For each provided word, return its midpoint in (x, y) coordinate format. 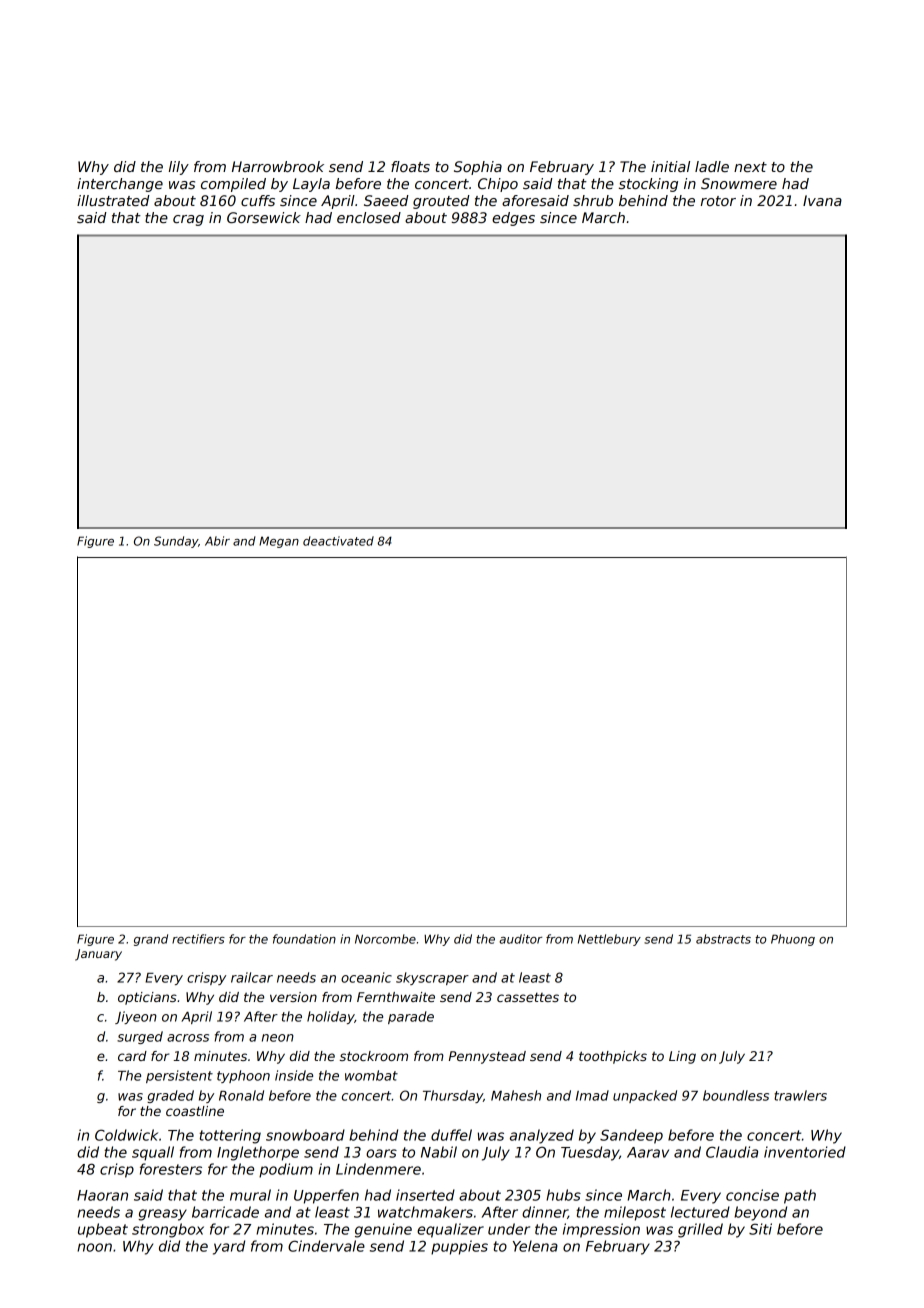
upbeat (103, 1230)
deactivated (338, 541)
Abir (217, 541)
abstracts (723, 939)
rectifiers (198, 939)
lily (179, 168)
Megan (279, 542)
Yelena (535, 1246)
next (750, 167)
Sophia (478, 168)
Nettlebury (609, 940)
